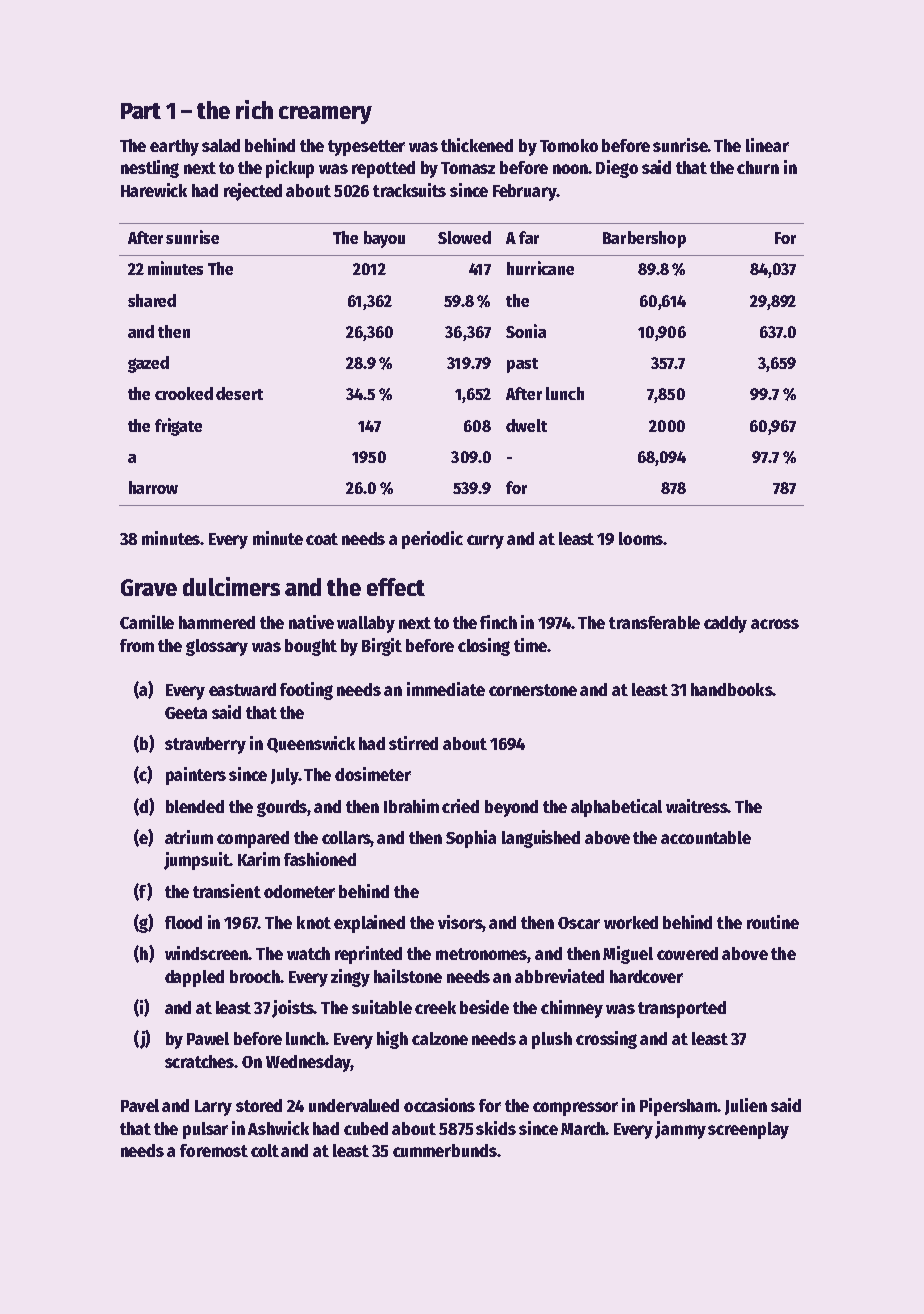 The image size is (924, 1314). What do you see at coordinates (526, 331) in the document?
I see `Sonia` at bounding box center [526, 331].
